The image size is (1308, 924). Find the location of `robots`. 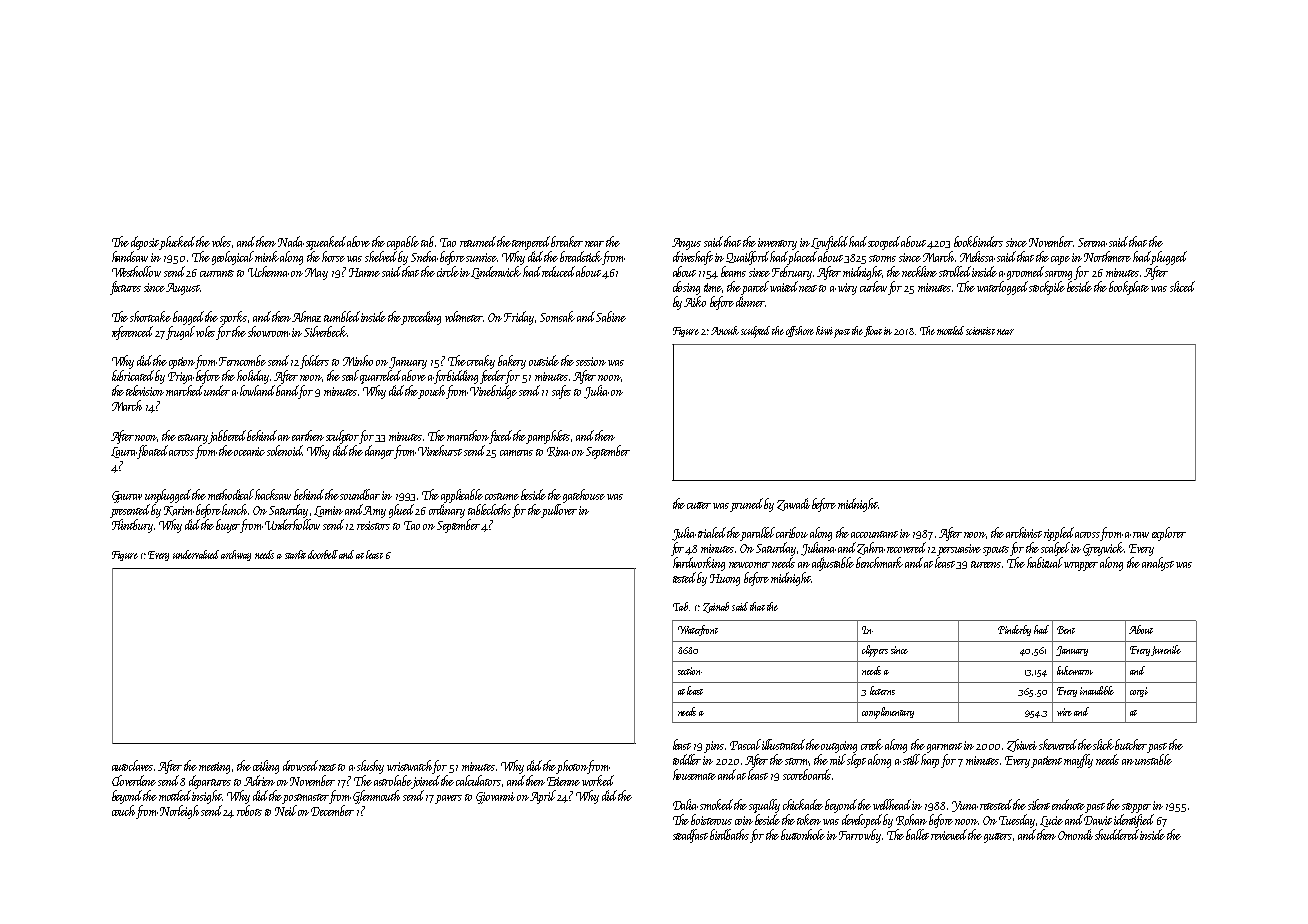

robots is located at coordinates (249, 810).
